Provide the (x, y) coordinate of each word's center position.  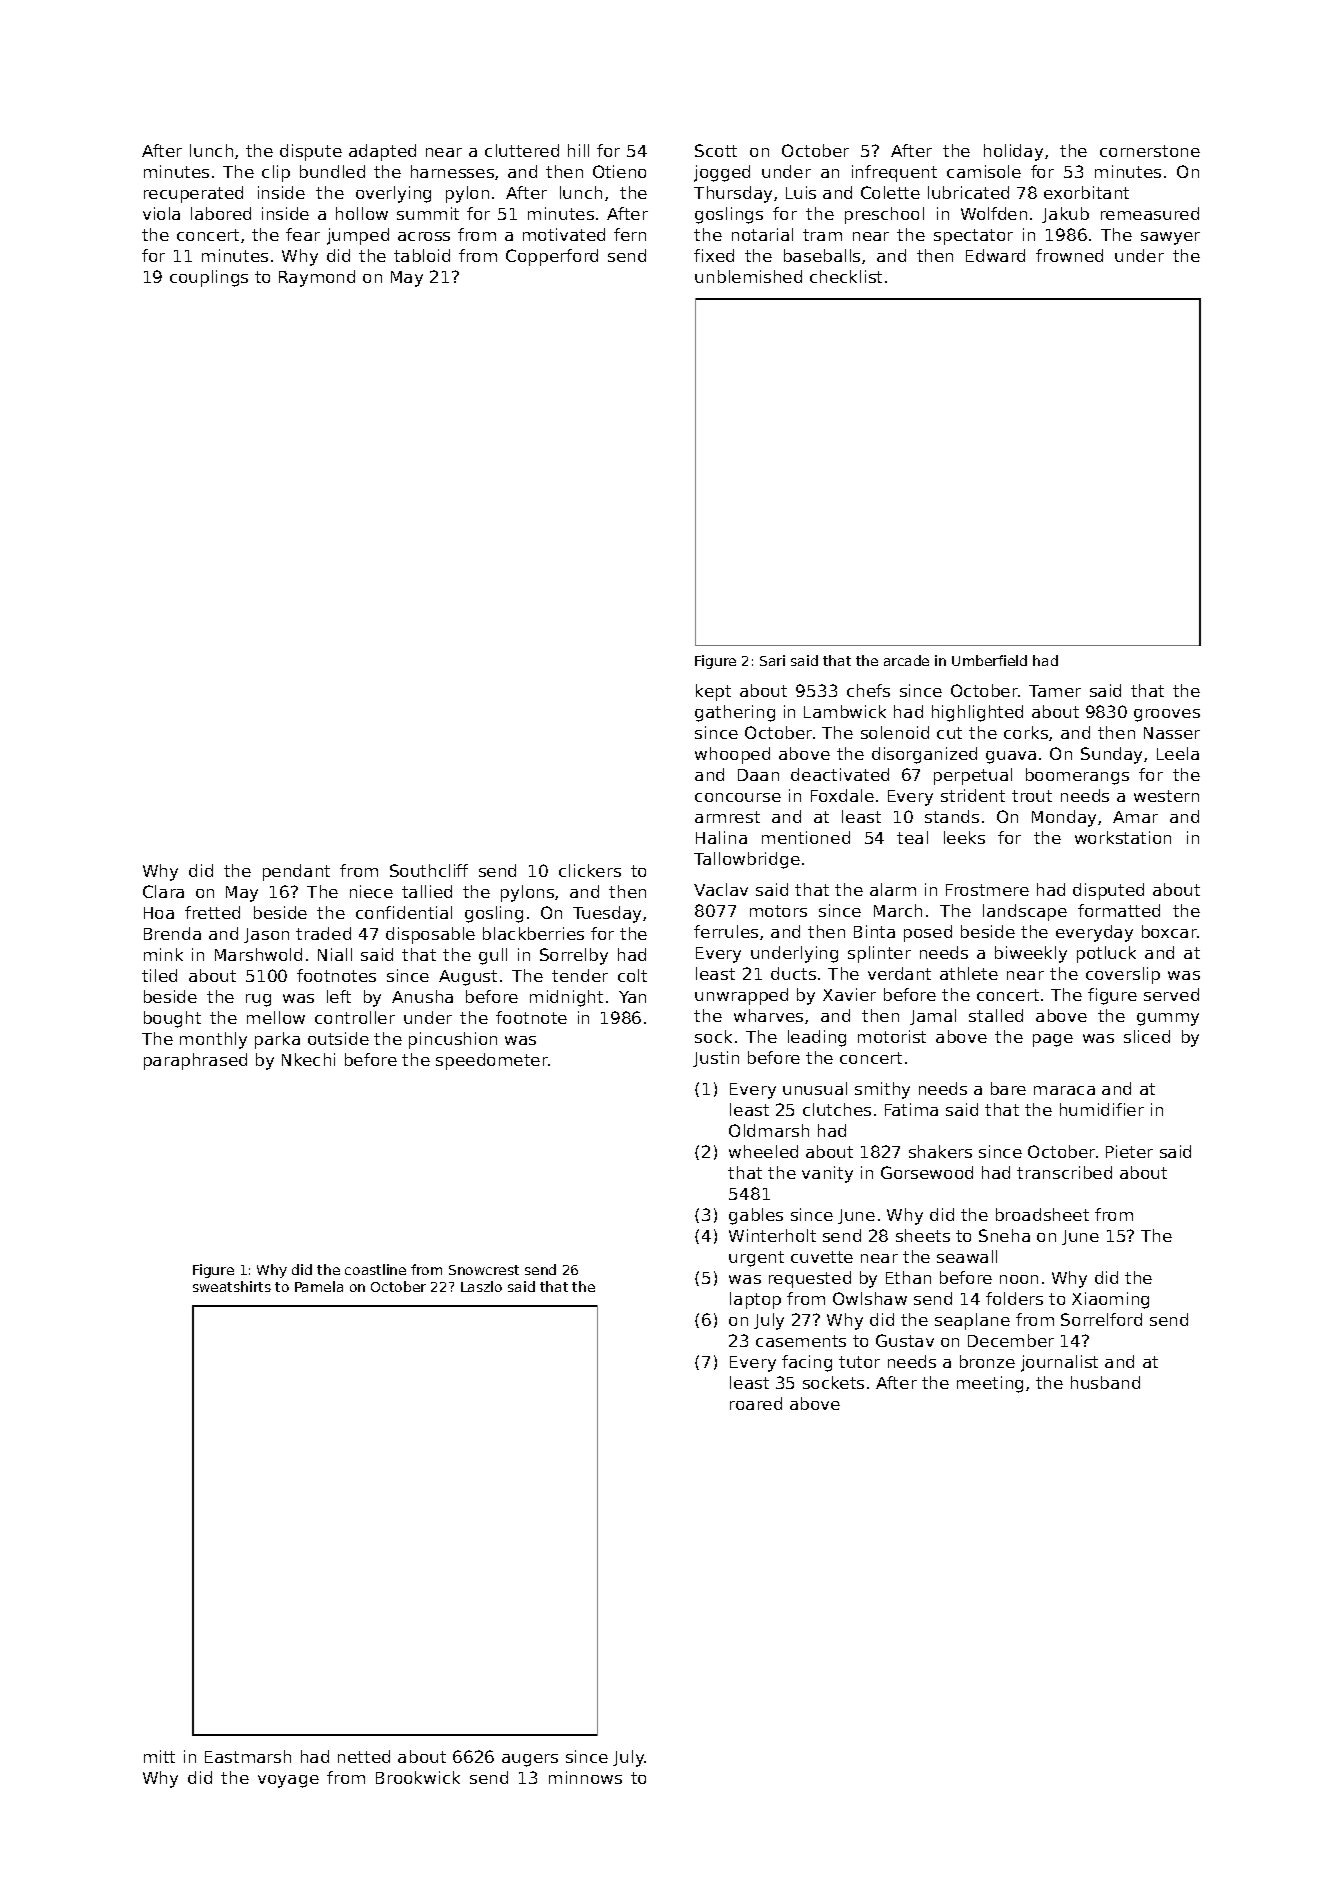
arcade (906, 660)
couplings (209, 278)
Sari (772, 660)
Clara (163, 891)
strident (973, 795)
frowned (1069, 255)
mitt (159, 1756)
